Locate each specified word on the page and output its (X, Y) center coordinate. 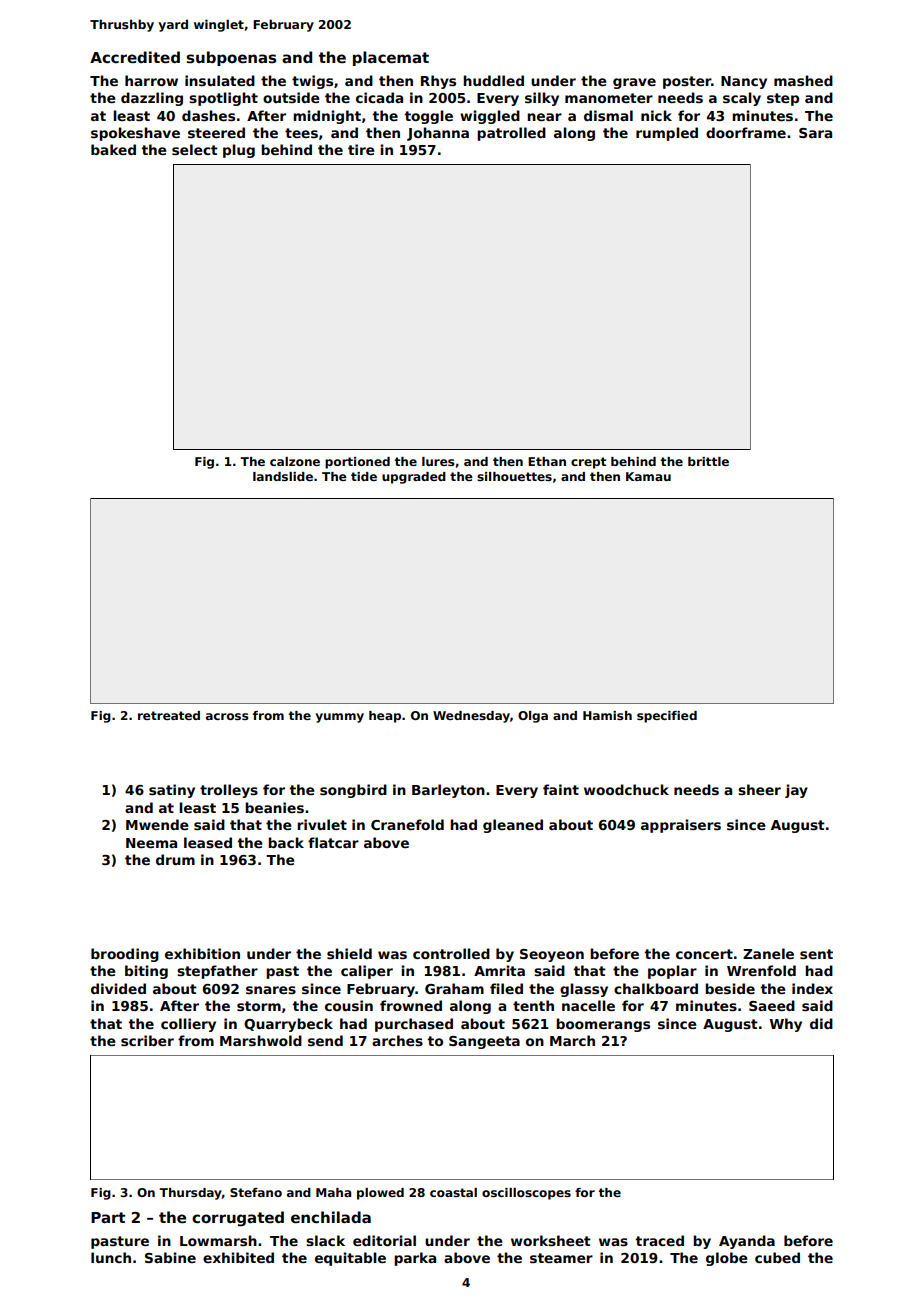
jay (796, 791)
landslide (283, 476)
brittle (708, 461)
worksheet (551, 1240)
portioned (357, 463)
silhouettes (514, 476)
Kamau (648, 476)
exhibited (238, 1257)
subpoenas (231, 58)
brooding (125, 955)
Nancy (744, 82)
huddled (493, 80)
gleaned (513, 826)
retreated (169, 715)
